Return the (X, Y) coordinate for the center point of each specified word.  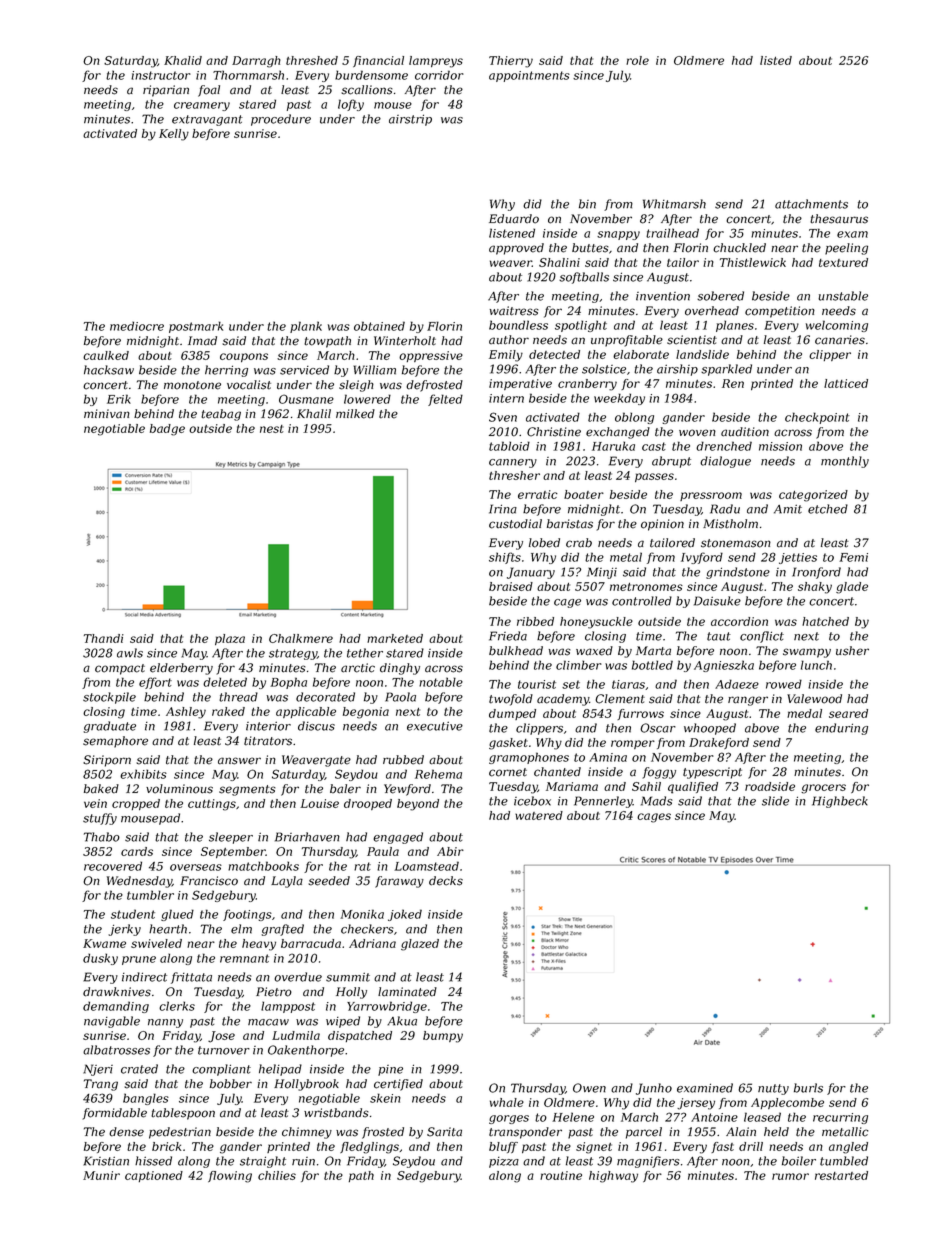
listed (776, 60)
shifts (505, 558)
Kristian (106, 1161)
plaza (230, 639)
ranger (748, 701)
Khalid (183, 60)
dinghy (400, 669)
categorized (813, 496)
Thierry (511, 62)
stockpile (109, 698)
